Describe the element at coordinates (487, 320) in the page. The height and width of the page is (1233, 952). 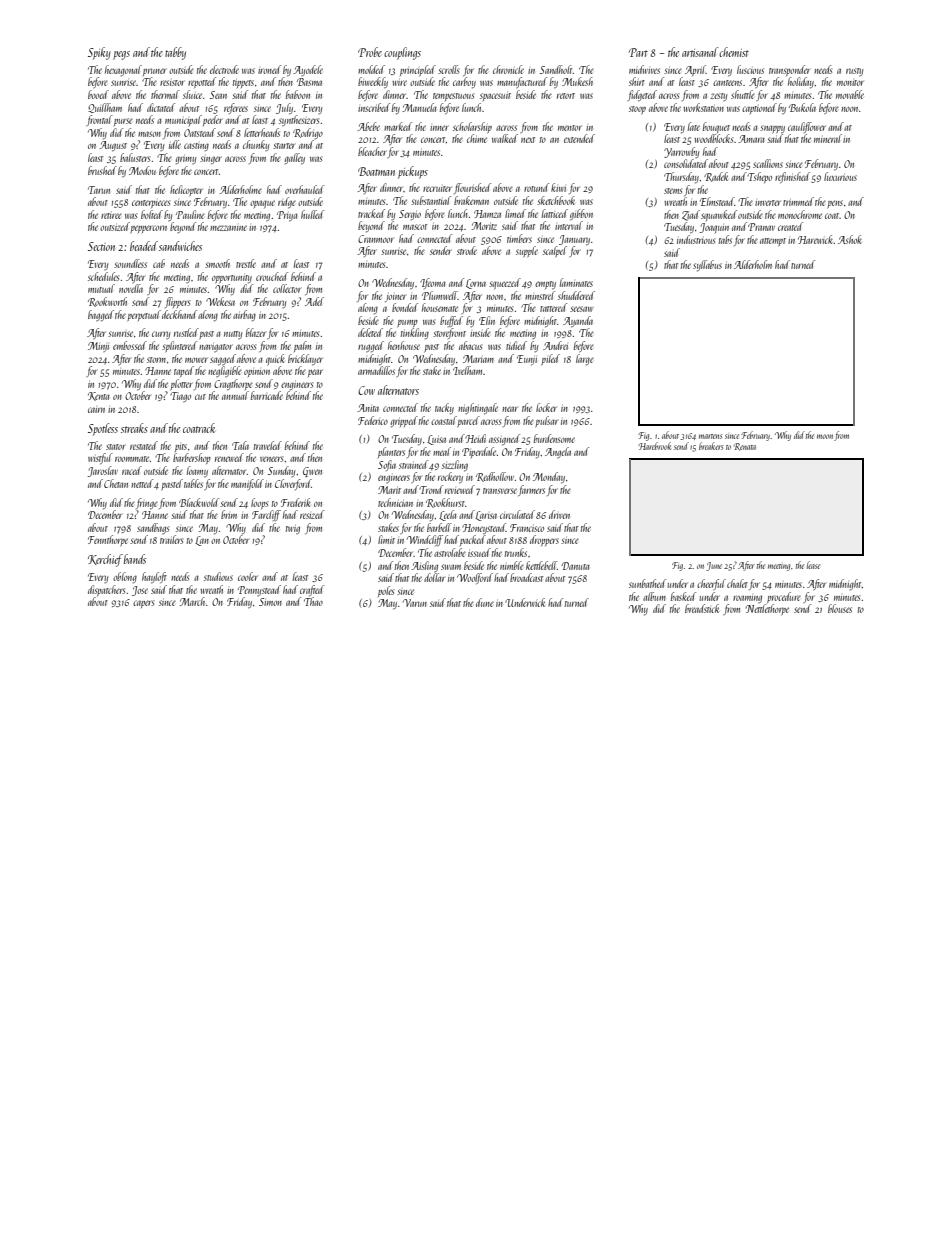
I see `Elin` at that location.
